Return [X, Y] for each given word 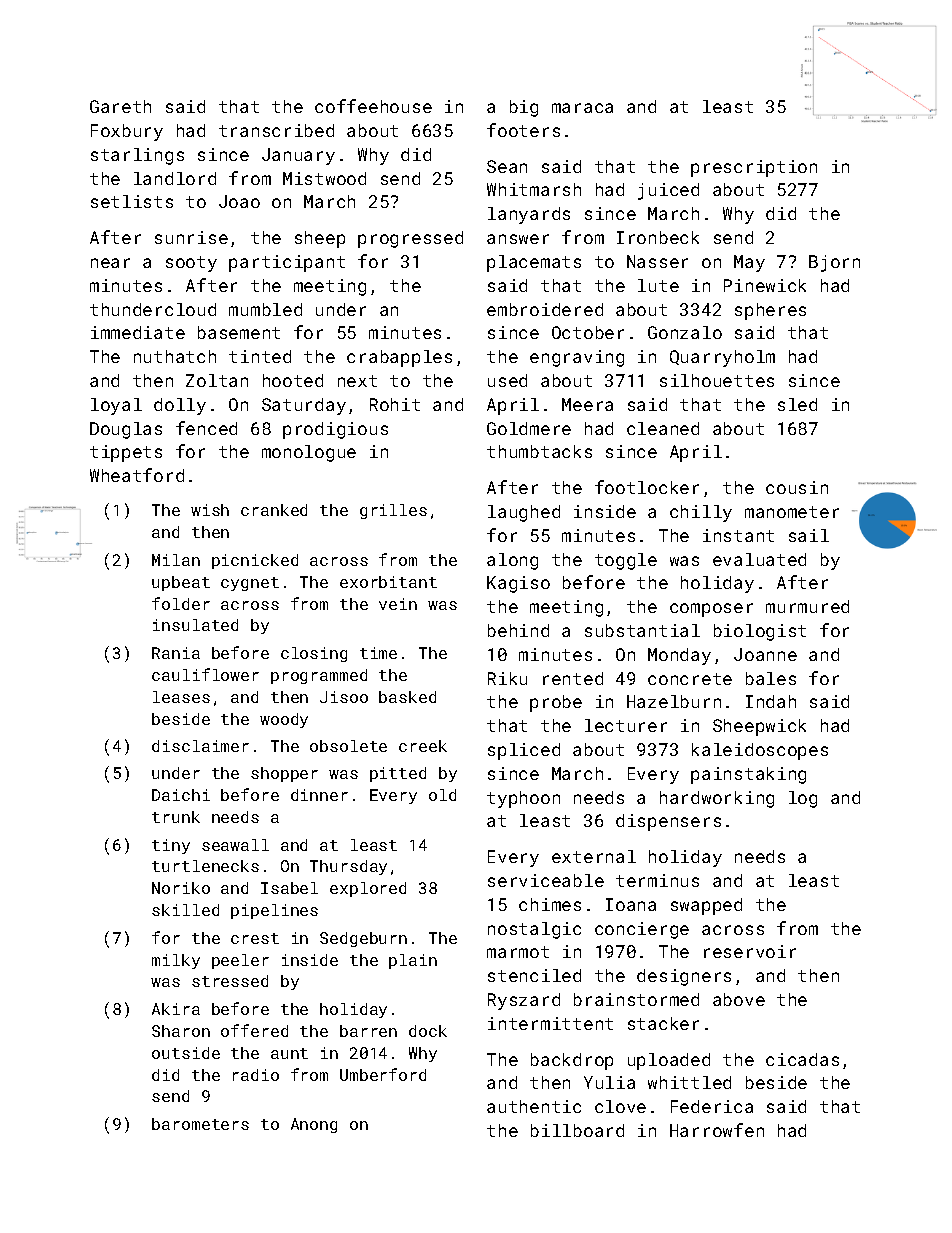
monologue [309, 453]
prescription [754, 168]
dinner [319, 795]
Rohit [395, 404]
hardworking [717, 799]
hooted [293, 380]
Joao [239, 201]
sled [797, 404]
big [524, 108]
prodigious [335, 430]
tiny [171, 846]
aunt [289, 1053]
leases [181, 697]
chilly [701, 513]
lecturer [626, 725]
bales [771, 678]
